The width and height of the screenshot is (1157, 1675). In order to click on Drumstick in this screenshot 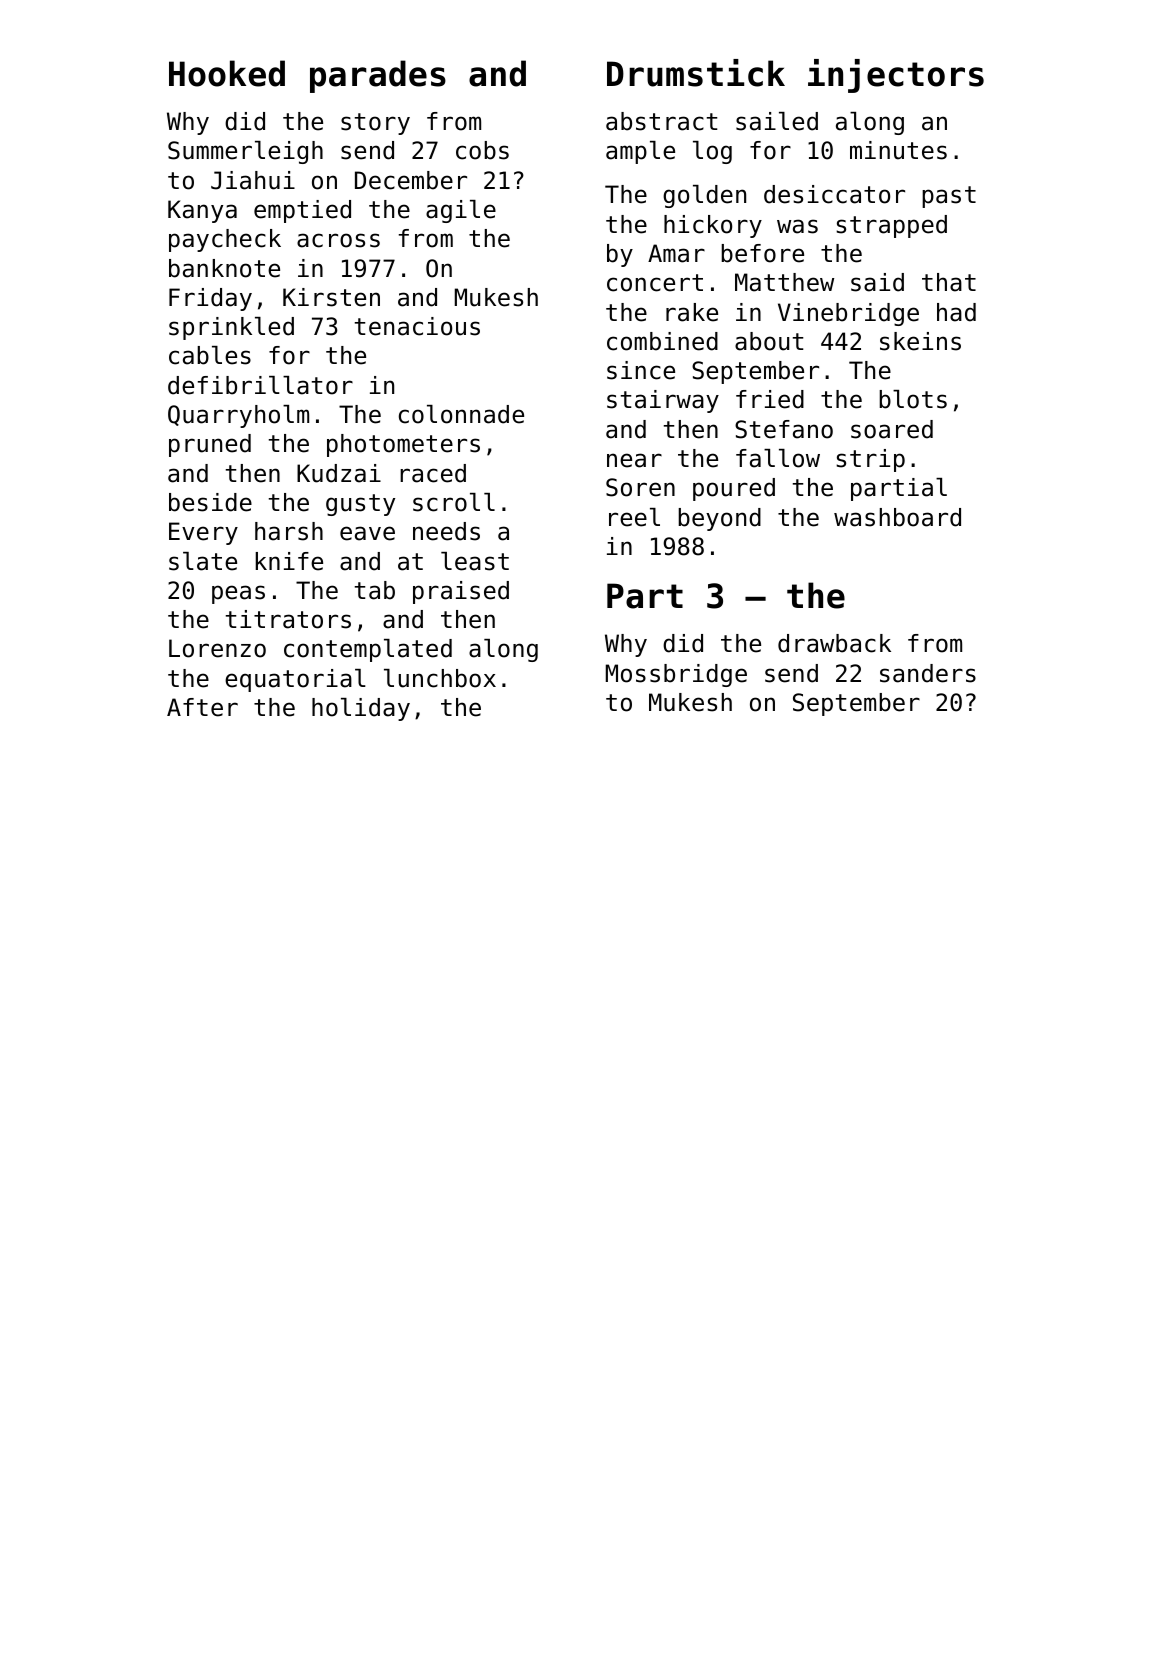, I will do `click(696, 73)`.
